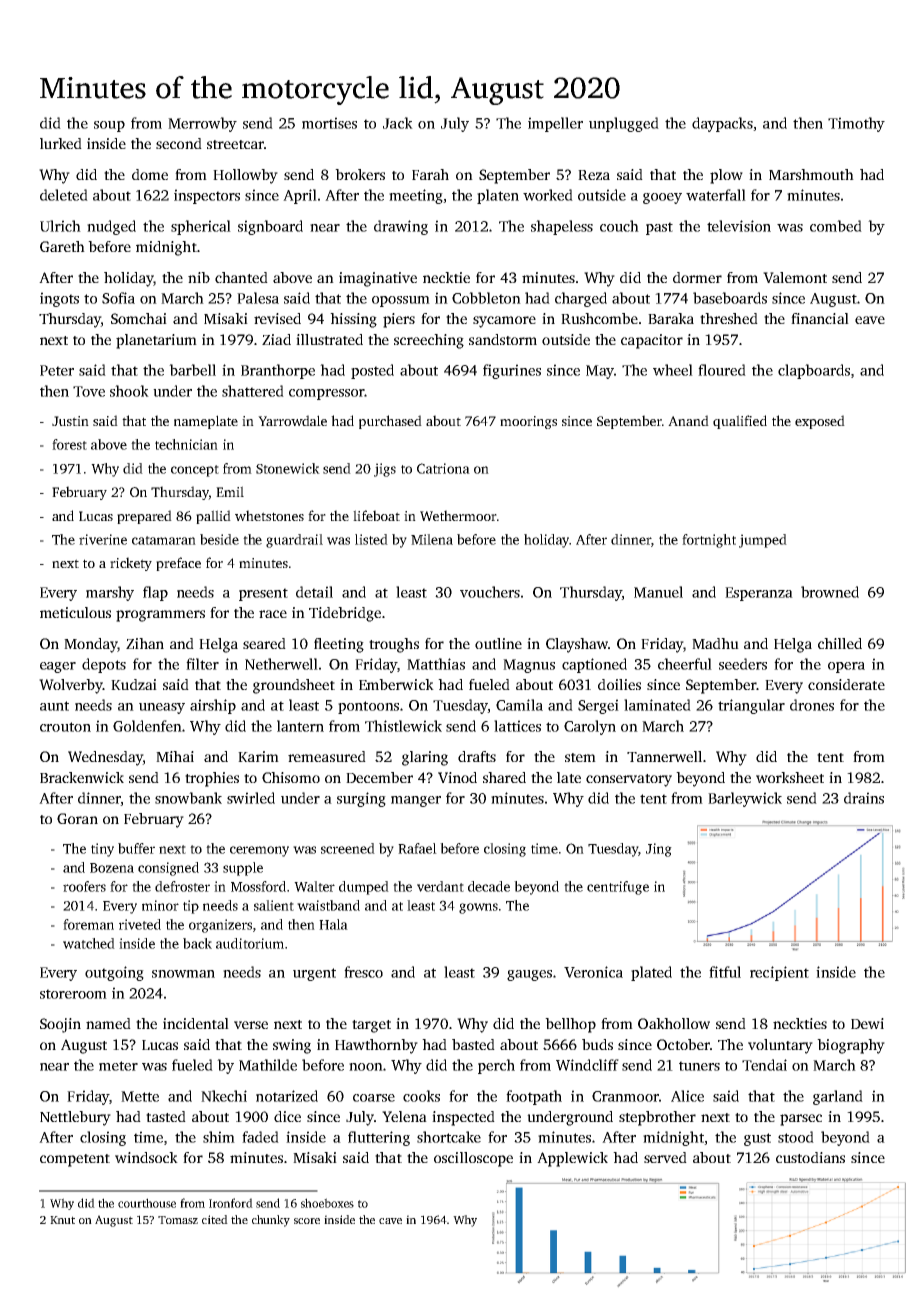  I want to click on Justin, so click(70, 421).
